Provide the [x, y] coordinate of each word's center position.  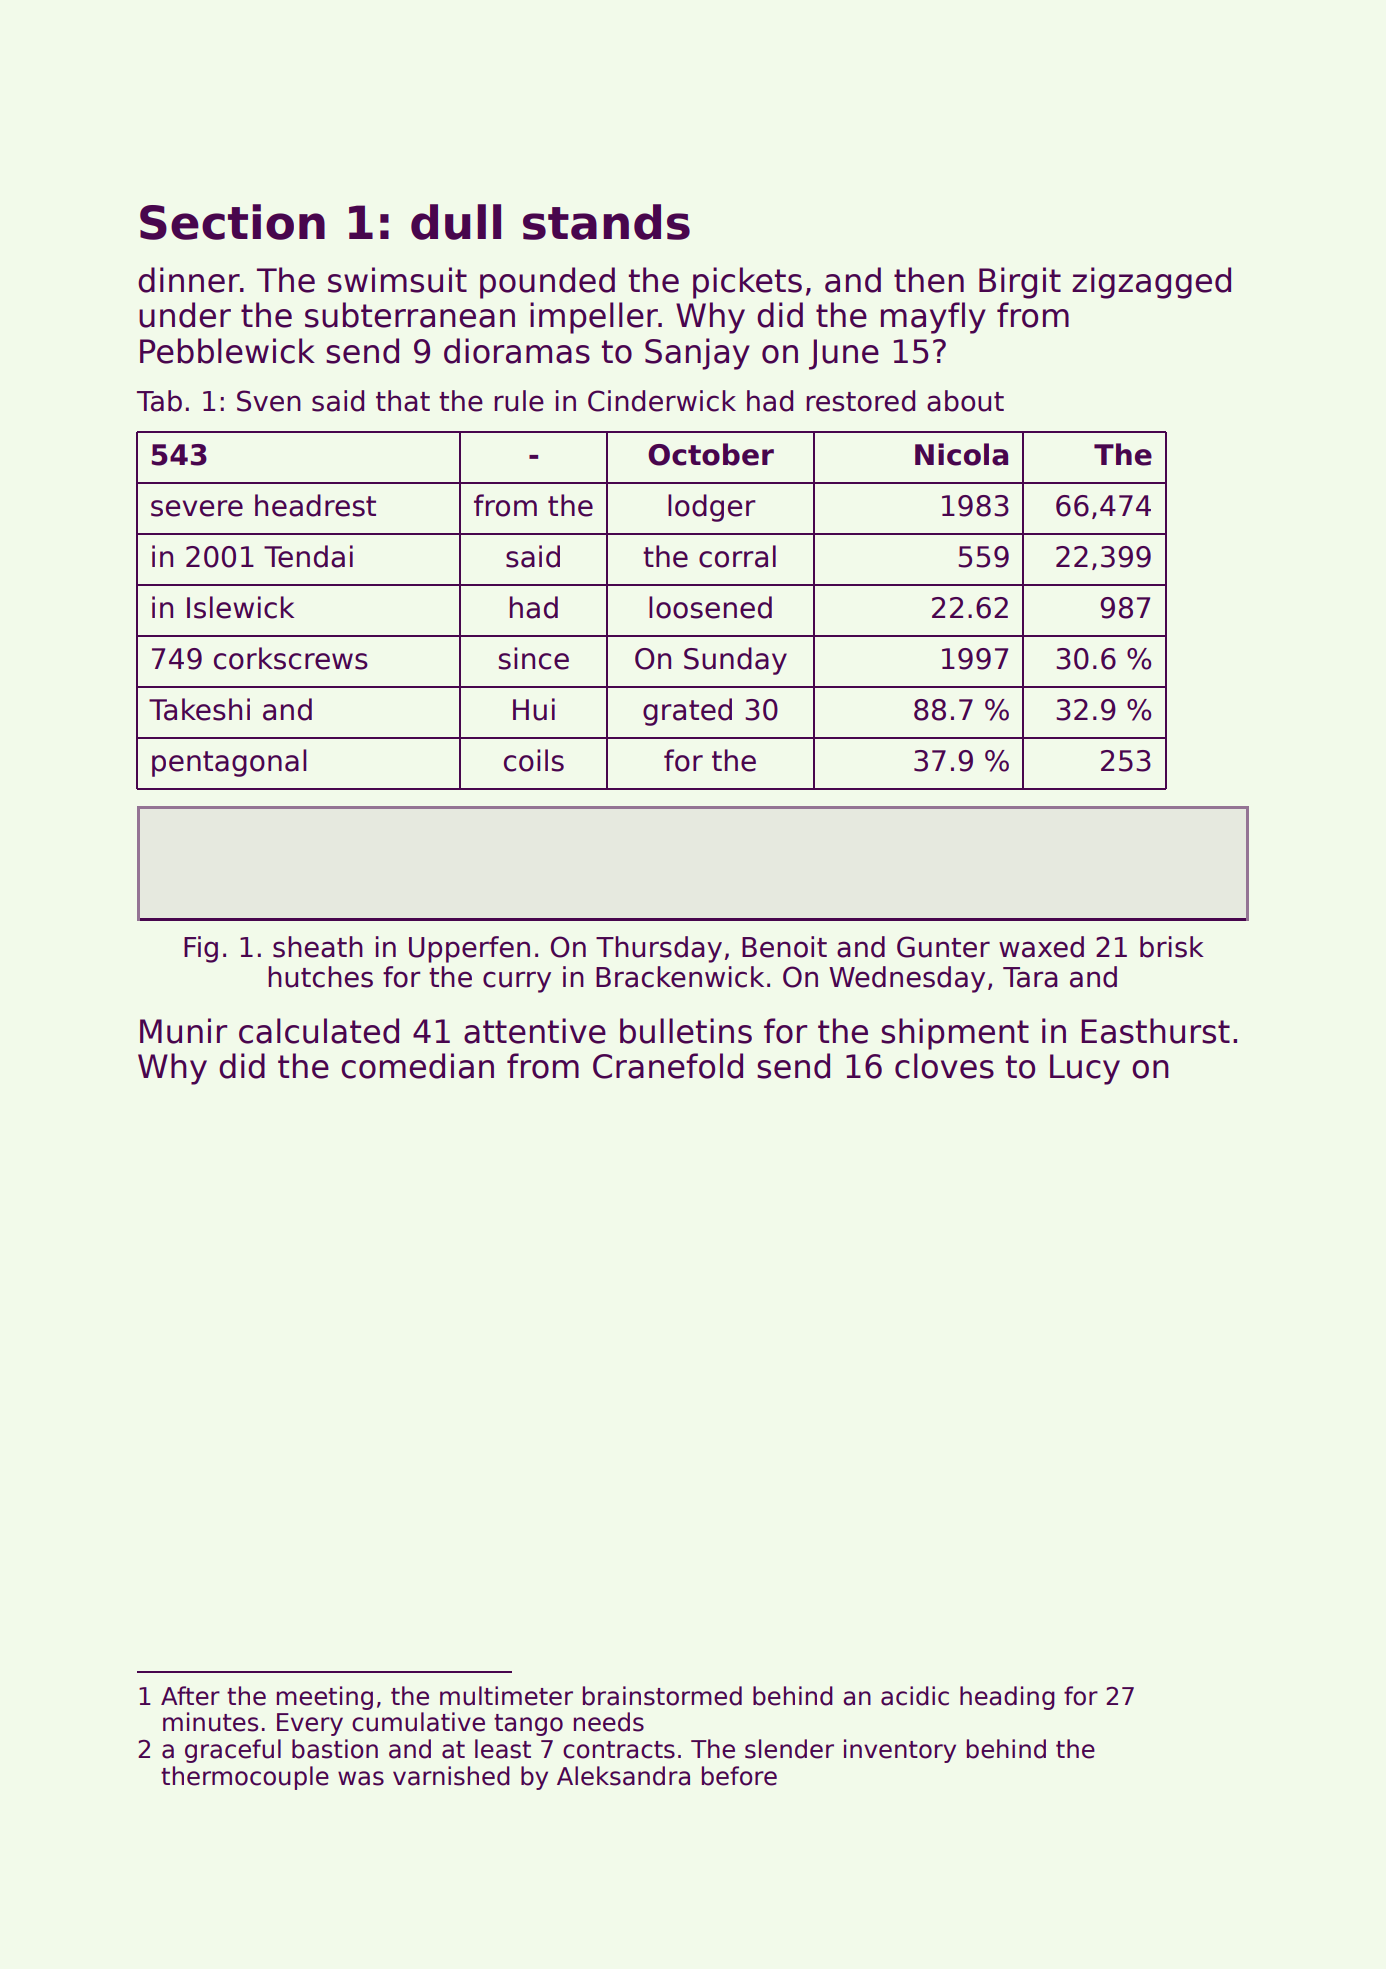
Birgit [1020, 283]
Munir [183, 1031]
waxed [1041, 947]
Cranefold [668, 1066]
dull [456, 222]
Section [232, 222]
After [190, 1696]
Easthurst [1155, 1031]
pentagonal [229, 763]
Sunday [735, 661]
